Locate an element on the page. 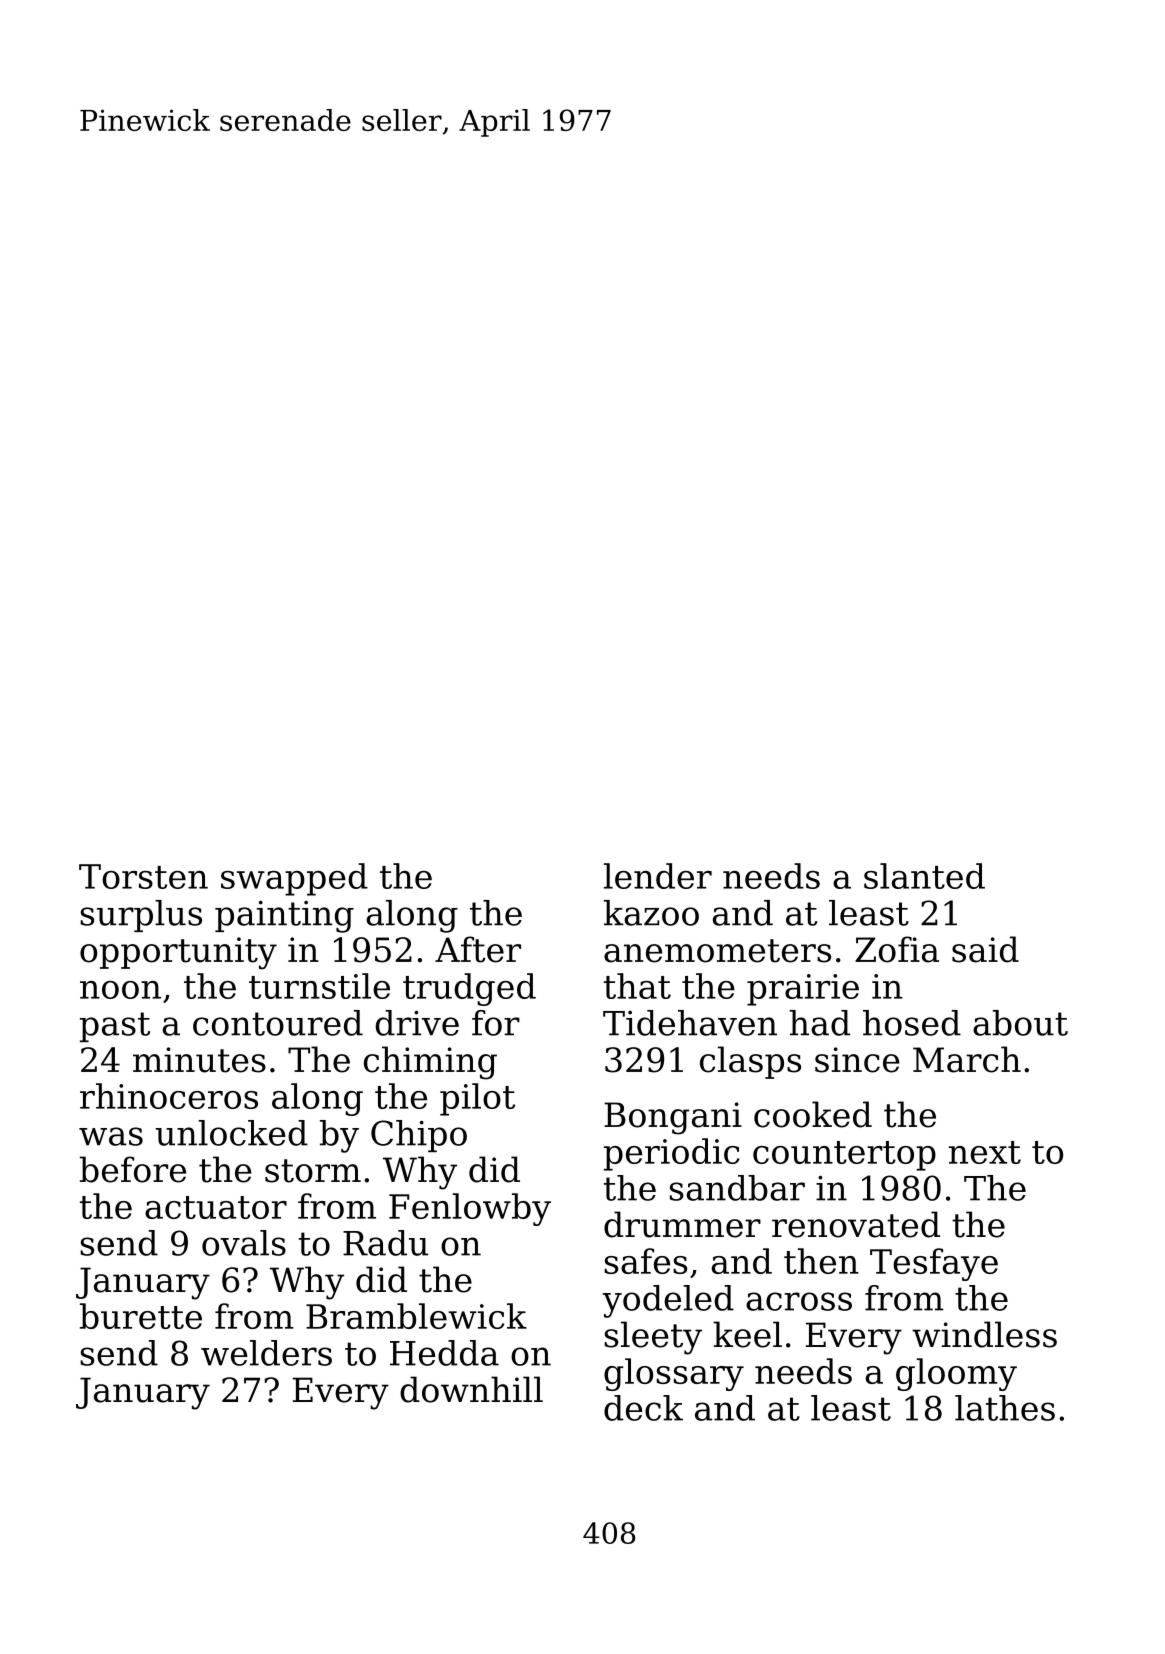  actuator is located at coordinates (216, 1207).
